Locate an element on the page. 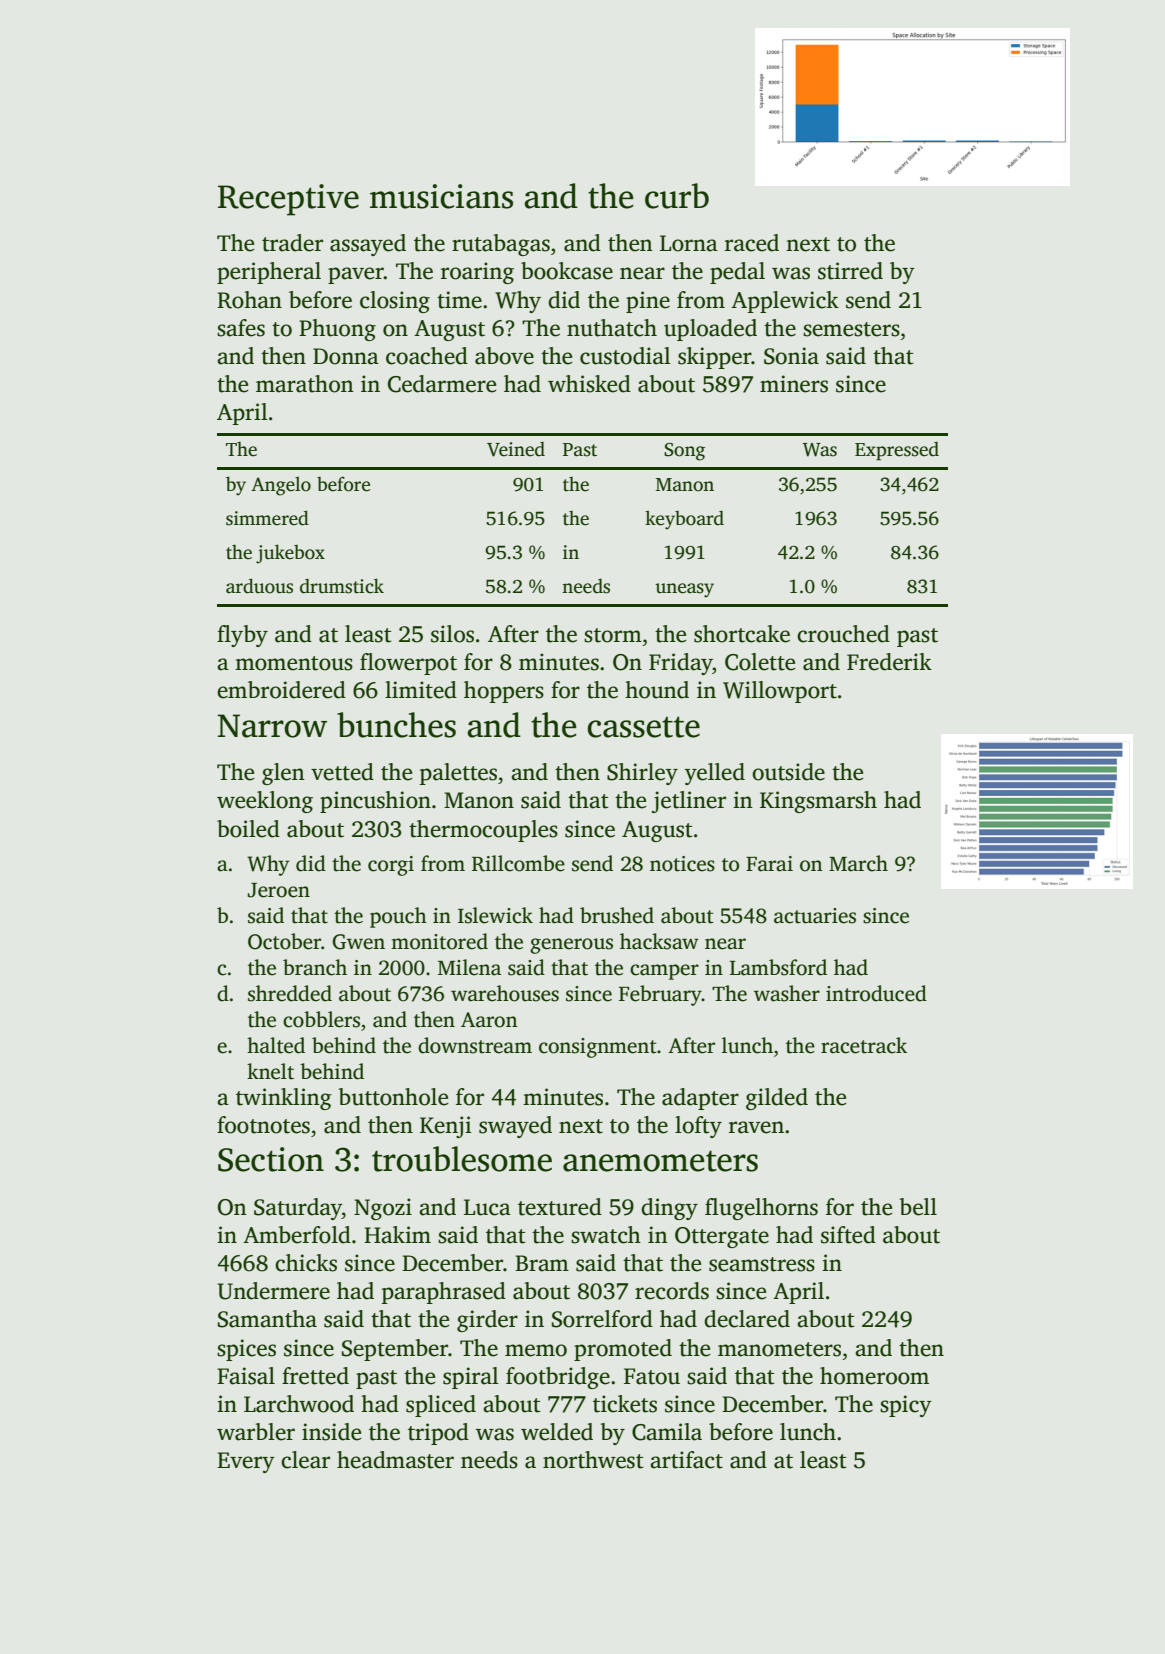  stirred is located at coordinates (850, 271).
